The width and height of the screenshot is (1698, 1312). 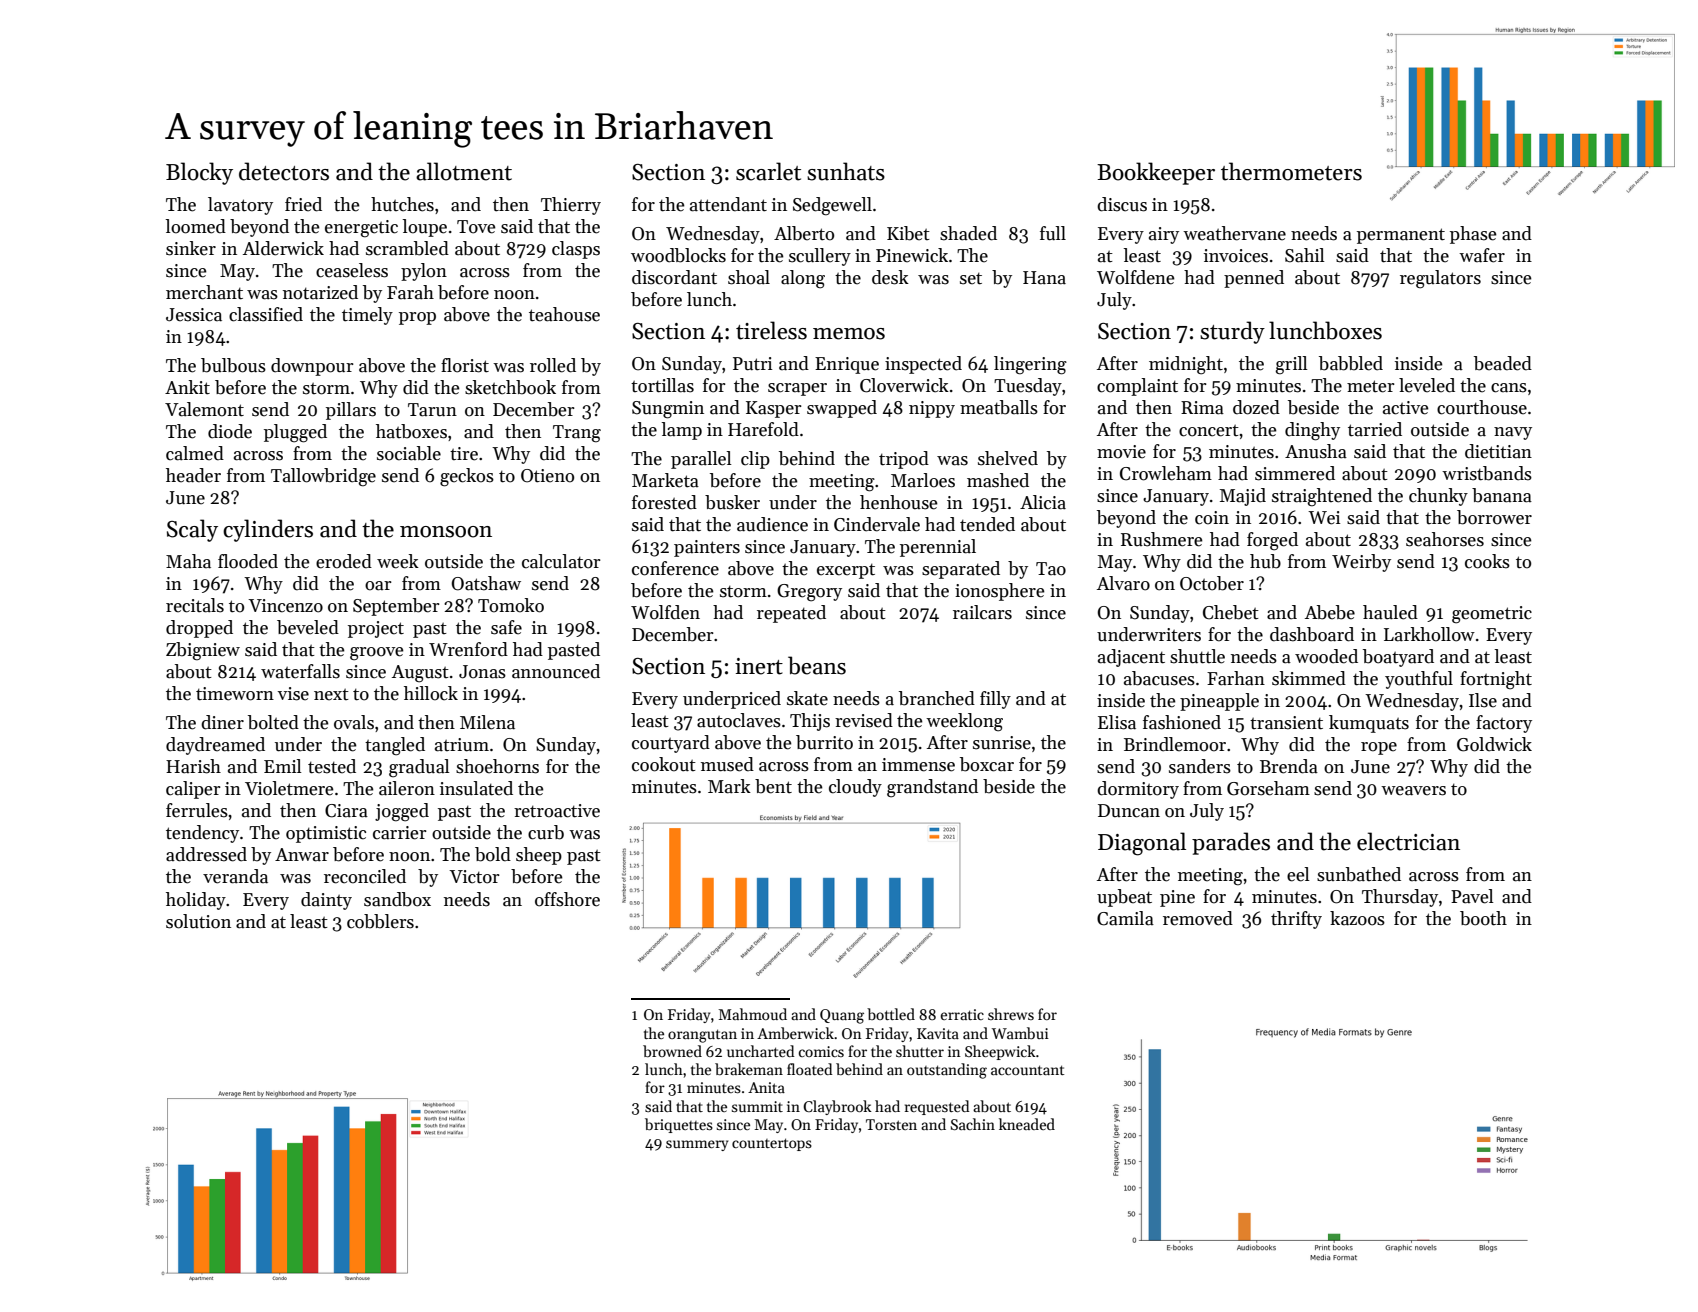 What do you see at coordinates (1129, 811) in the screenshot?
I see `Duncan` at bounding box center [1129, 811].
